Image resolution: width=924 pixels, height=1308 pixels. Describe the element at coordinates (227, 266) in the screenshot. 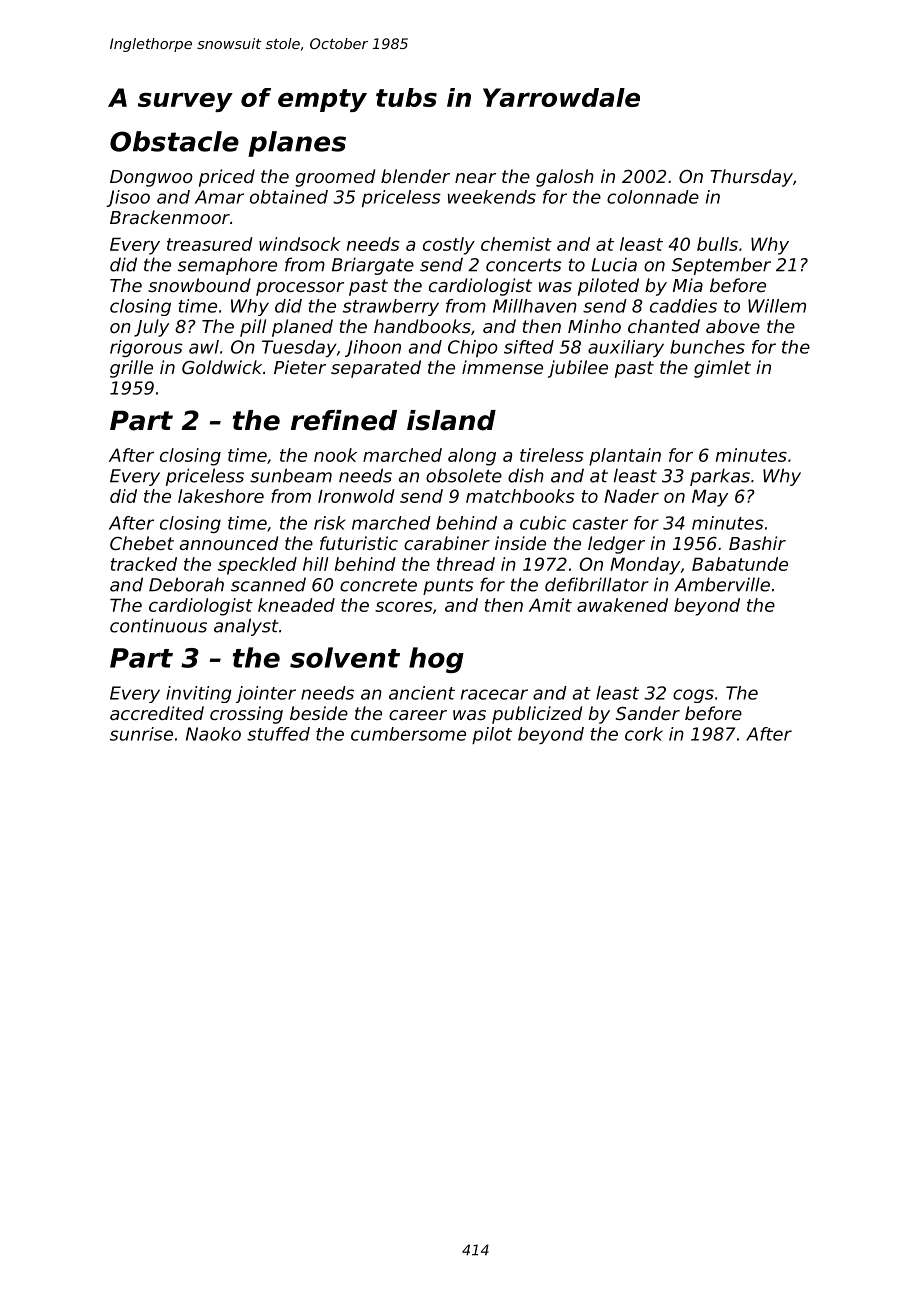

I see `semaphore` at that location.
